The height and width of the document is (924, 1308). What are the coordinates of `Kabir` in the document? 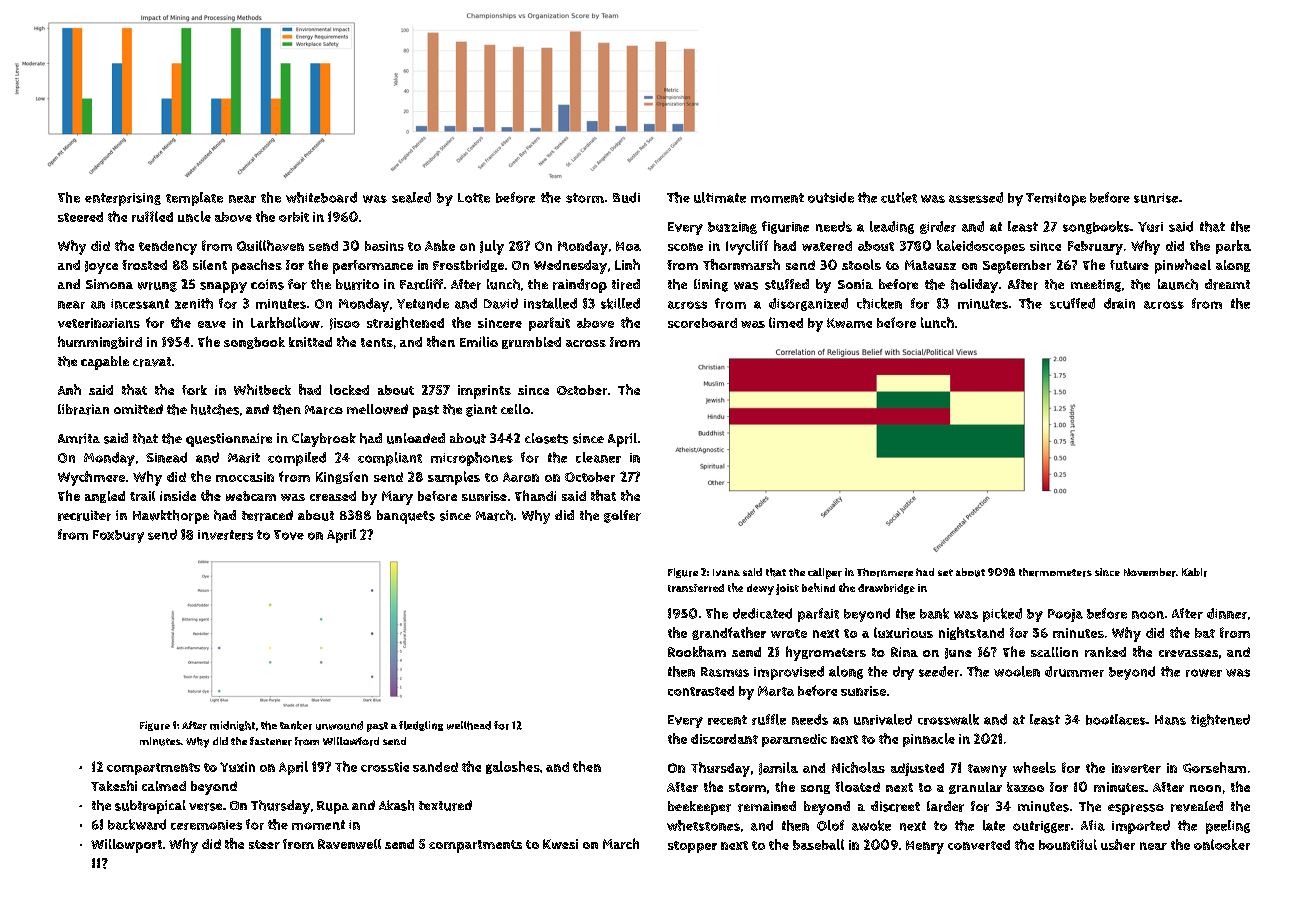 It's located at (1194, 572).
